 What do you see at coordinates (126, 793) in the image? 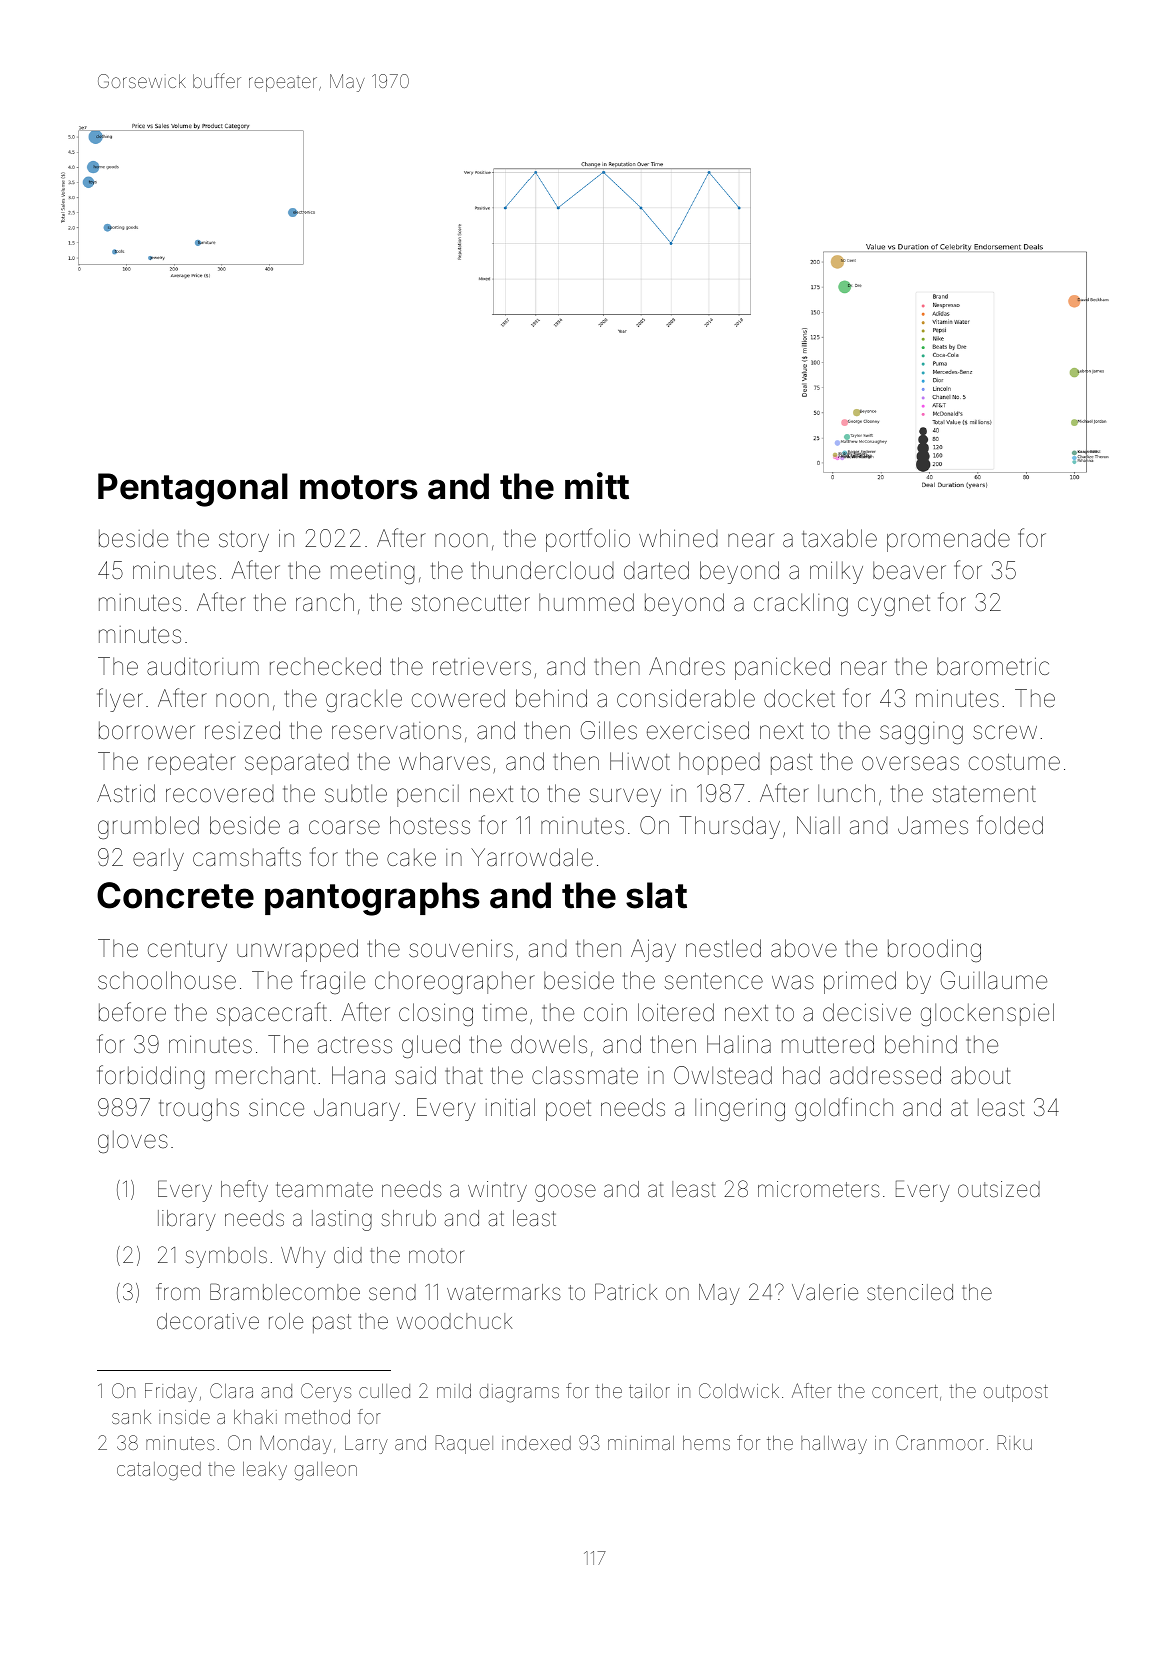
I see `Astrid` at bounding box center [126, 793].
